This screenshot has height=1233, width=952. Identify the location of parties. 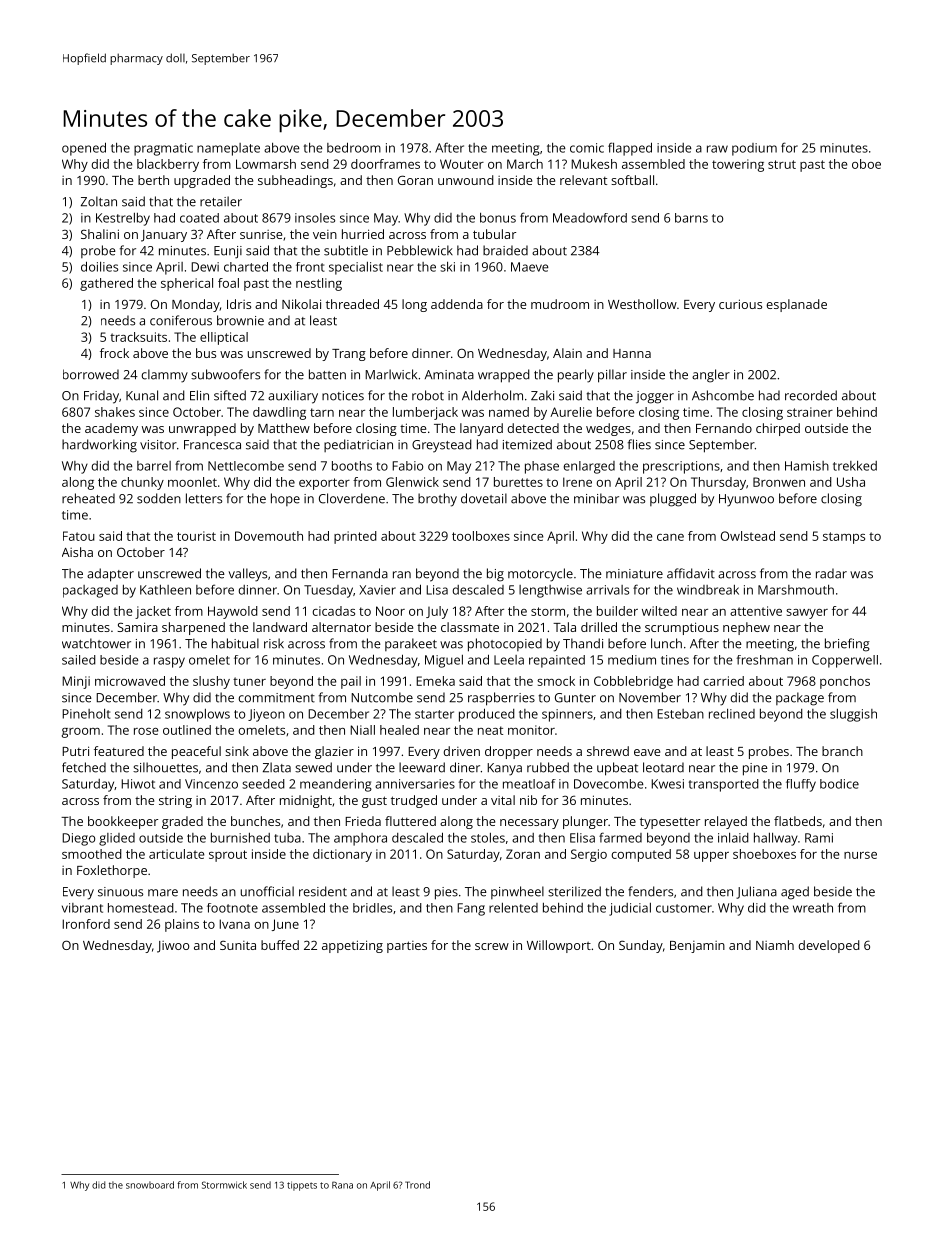
(407, 947).
